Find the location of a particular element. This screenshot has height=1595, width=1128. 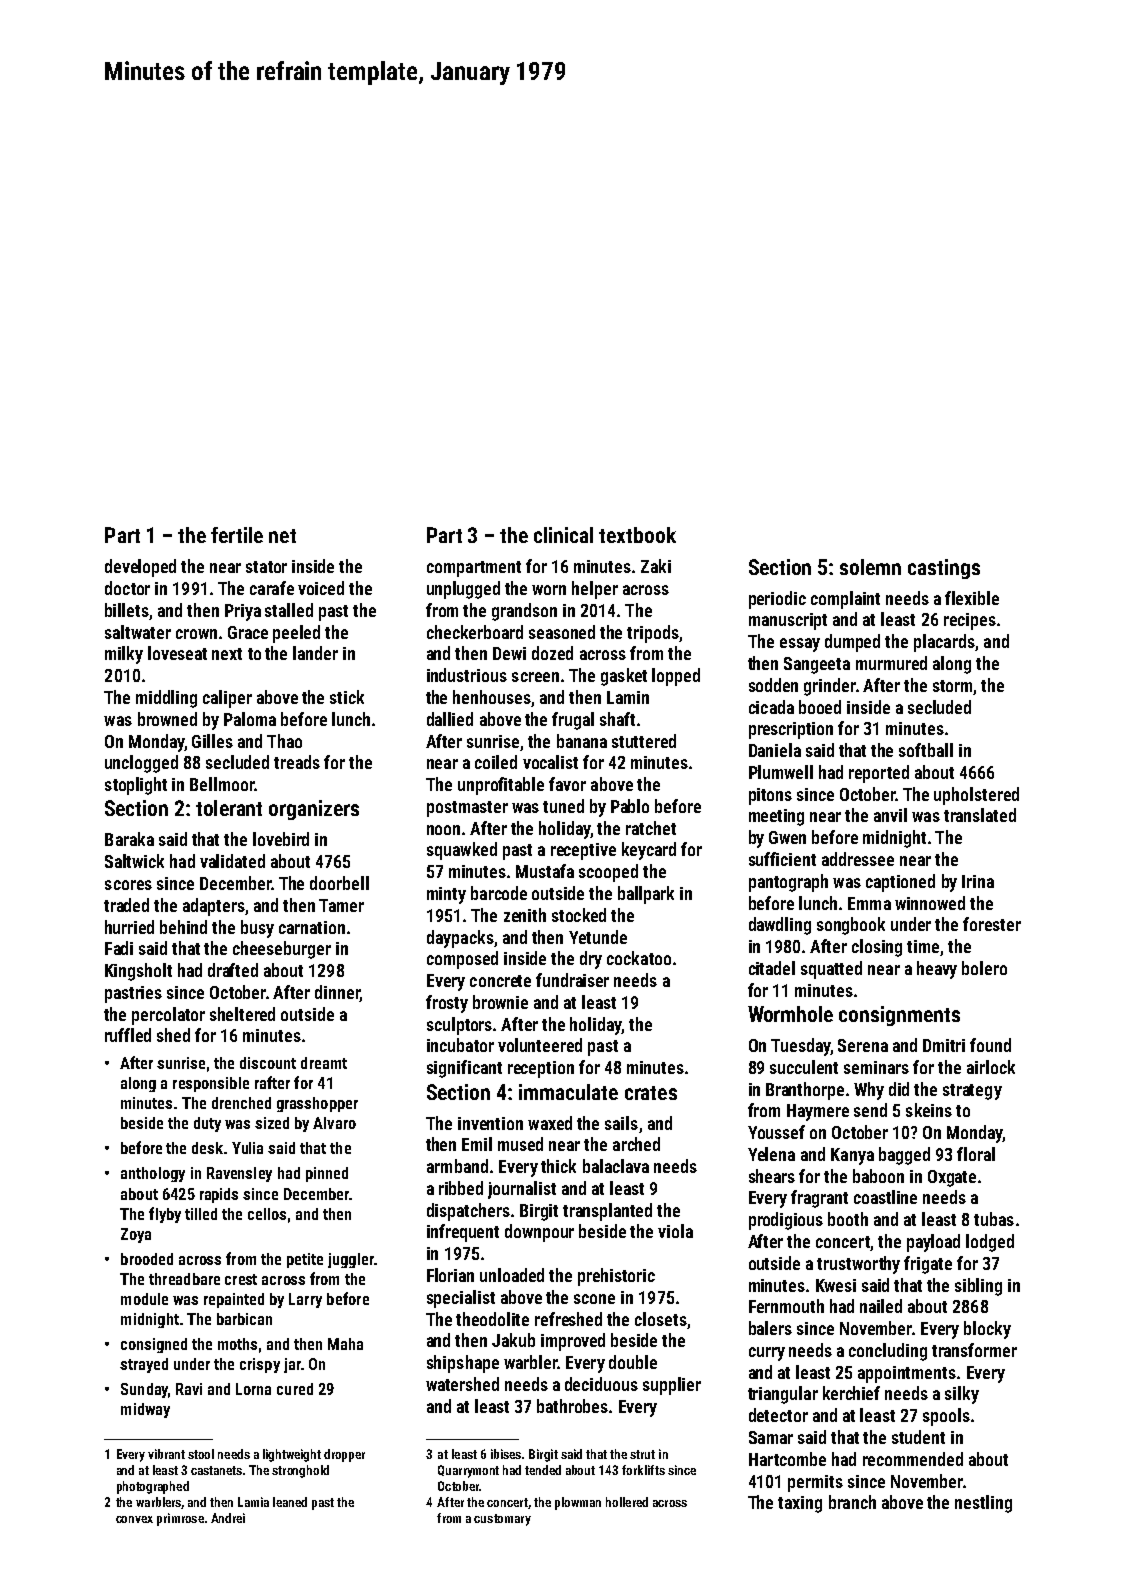

solemn is located at coordinates (870, 567).
